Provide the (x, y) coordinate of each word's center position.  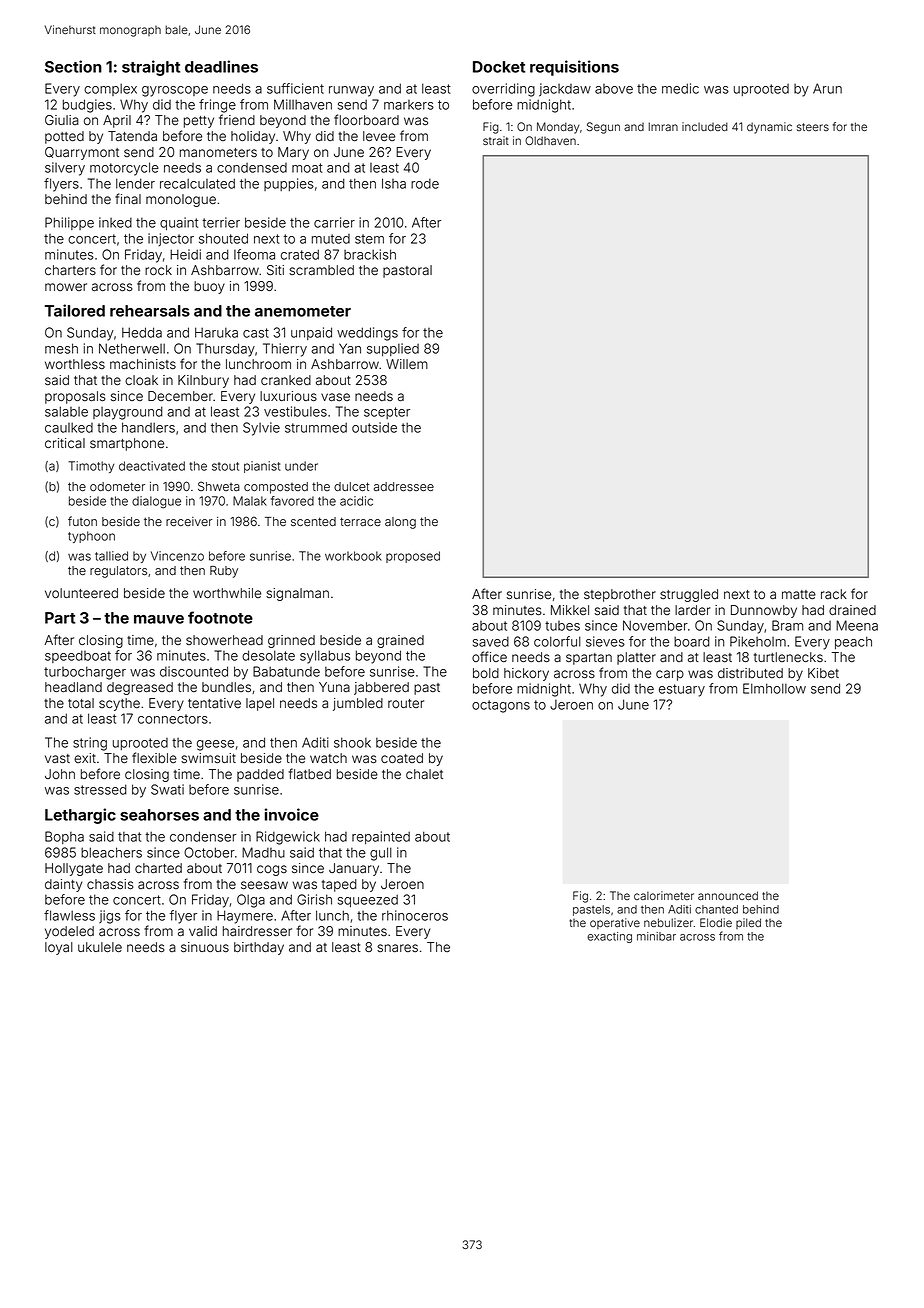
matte (799, 594)
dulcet (351, 486)
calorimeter (664, 895)
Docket (499, 67)
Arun (827, 88)
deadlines (221, 66)
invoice (292, 814)
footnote (220, 617)
